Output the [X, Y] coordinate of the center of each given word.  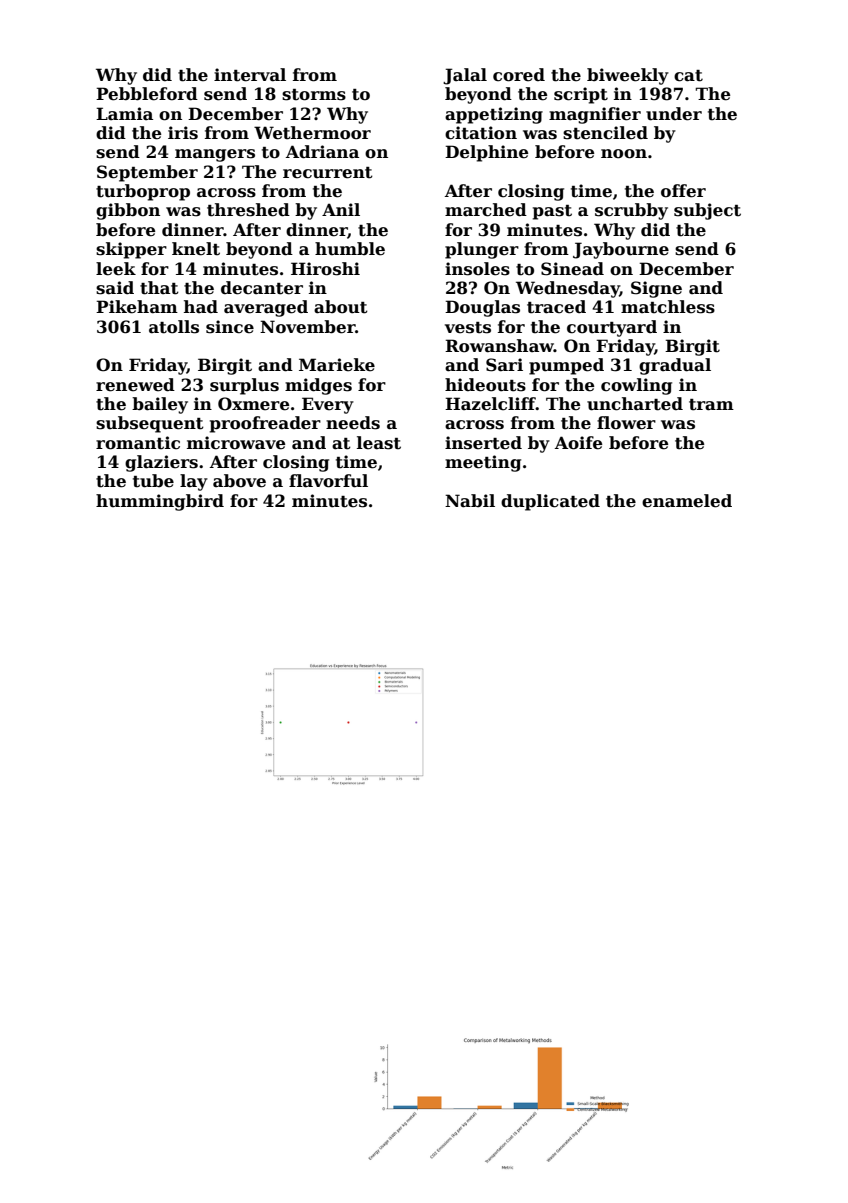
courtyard [612, 328]
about [341, 307]
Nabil [470, 501]
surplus [244, 386]
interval [250, 75]
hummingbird [160, 502]
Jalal [465, 76]
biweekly [628, 76]
